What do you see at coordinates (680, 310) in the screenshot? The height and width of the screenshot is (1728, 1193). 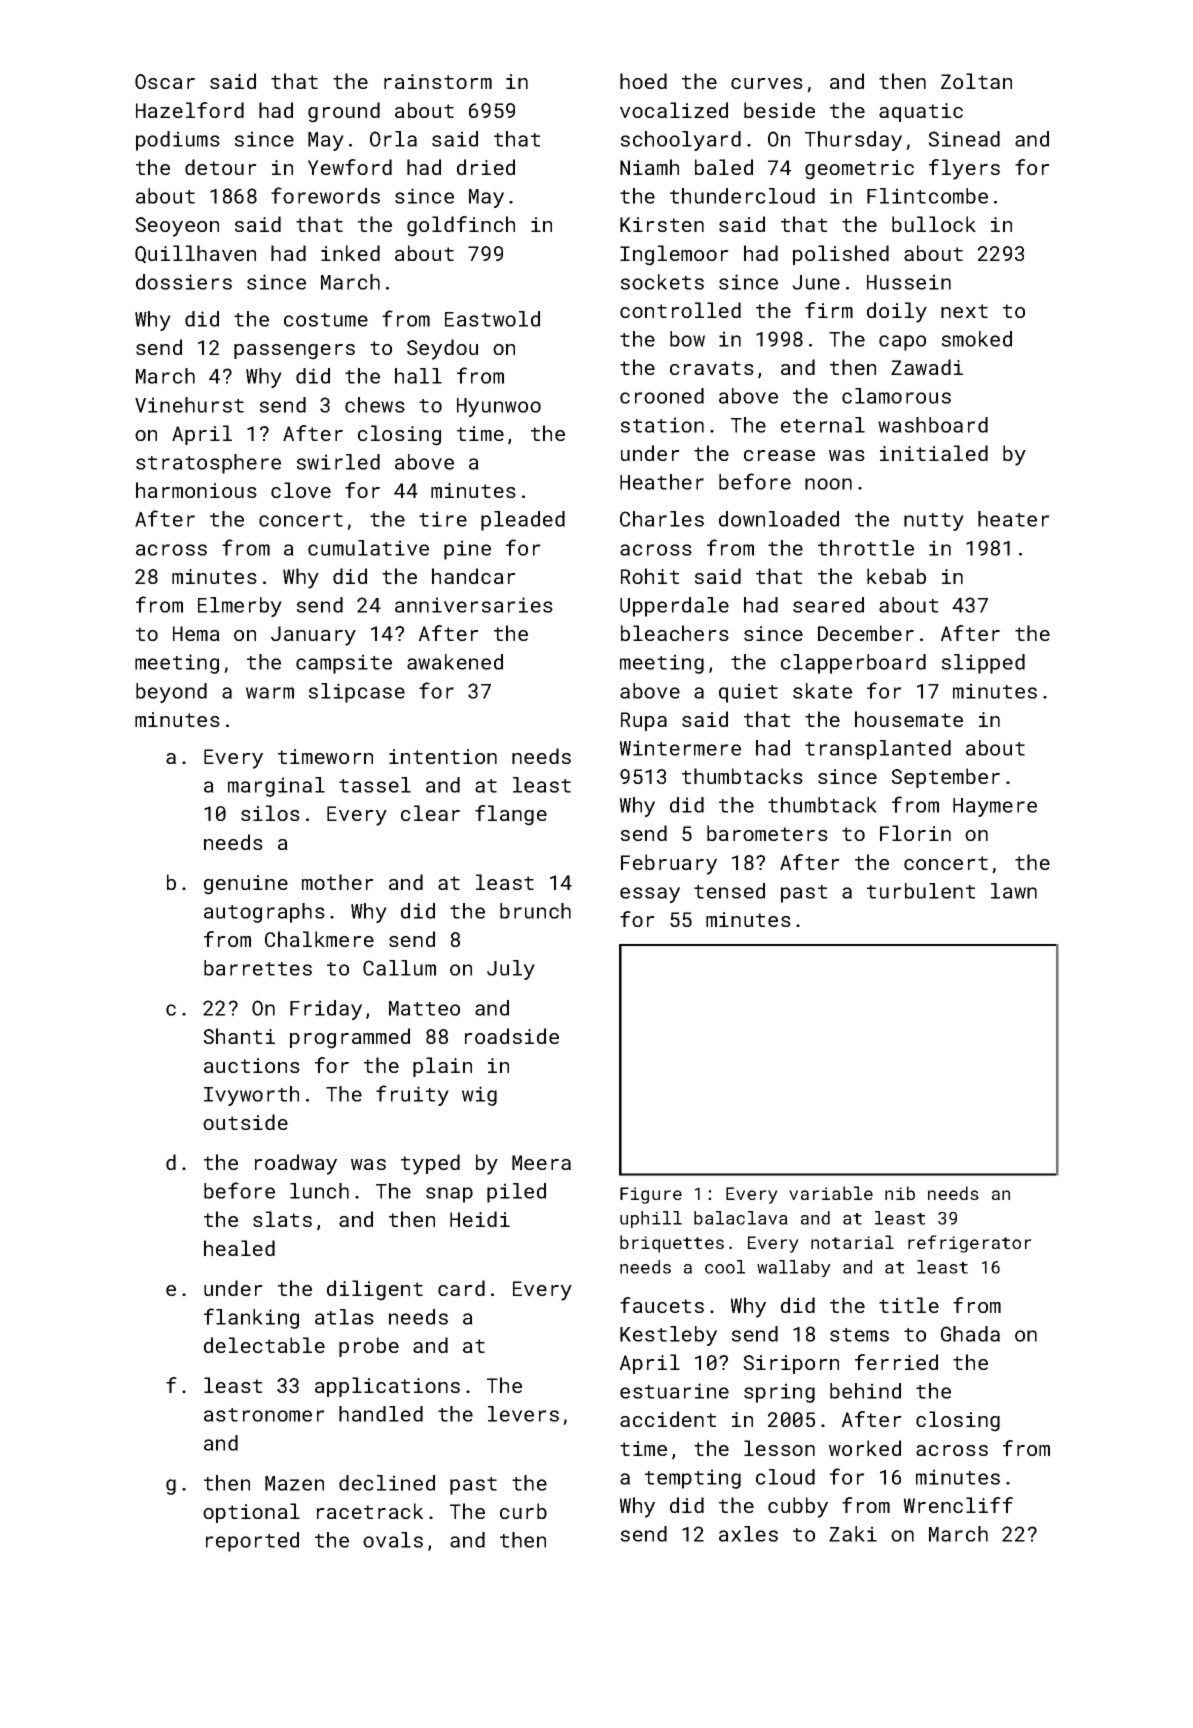 I see `controlled` at bounding box center [680, 310].
